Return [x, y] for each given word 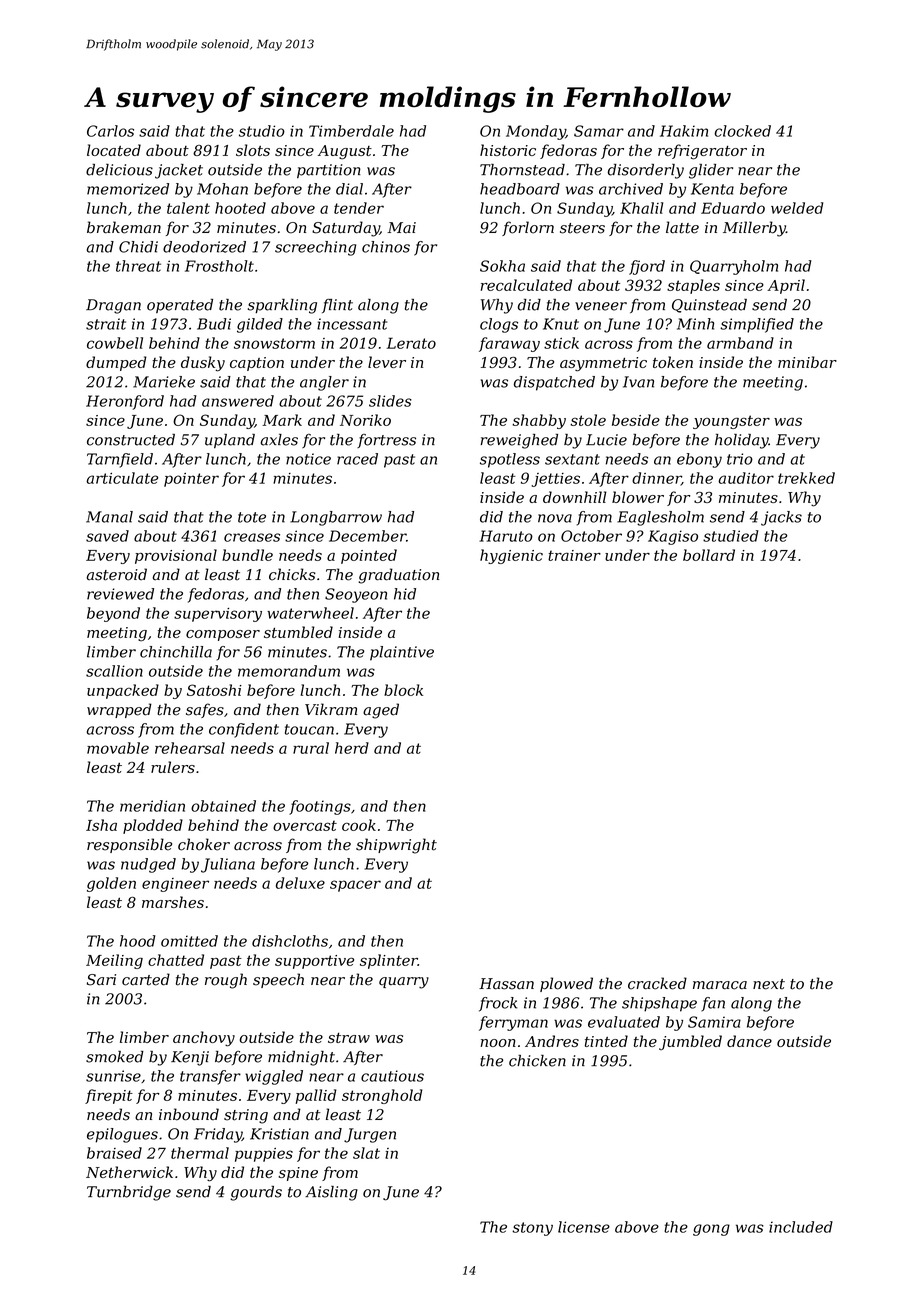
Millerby [754, 229]
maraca [720, 985]
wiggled [274, 1077]
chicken [537, 1061]
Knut [561, 324]
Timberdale [351, 131]
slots [253, 150]
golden [111, 884]
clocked [742, 131]
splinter [389, 961]
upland [230, 441]
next [769, 984]
